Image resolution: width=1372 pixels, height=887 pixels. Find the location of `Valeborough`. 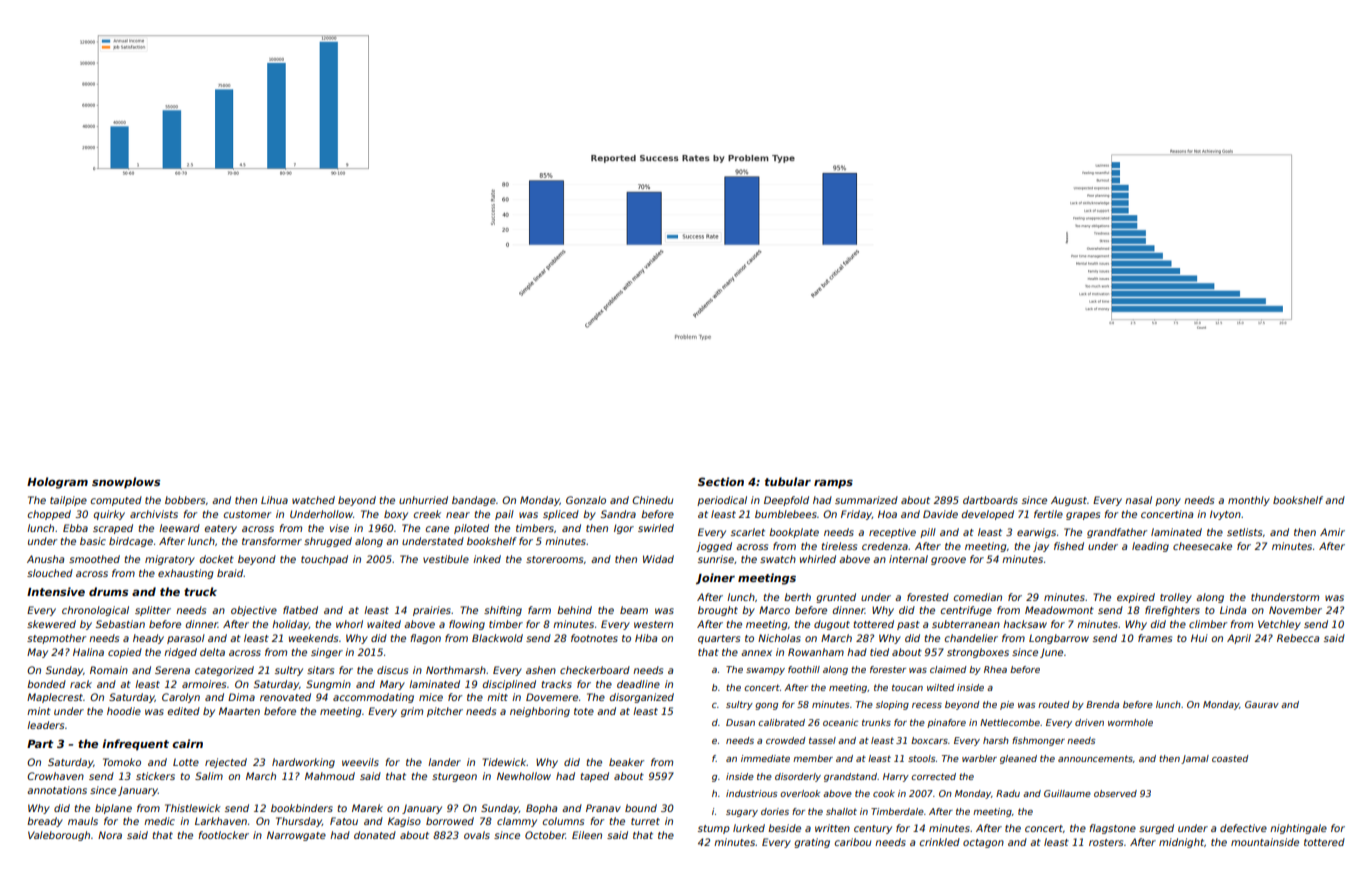

Valeborough is located at coordinates (59, 836).
